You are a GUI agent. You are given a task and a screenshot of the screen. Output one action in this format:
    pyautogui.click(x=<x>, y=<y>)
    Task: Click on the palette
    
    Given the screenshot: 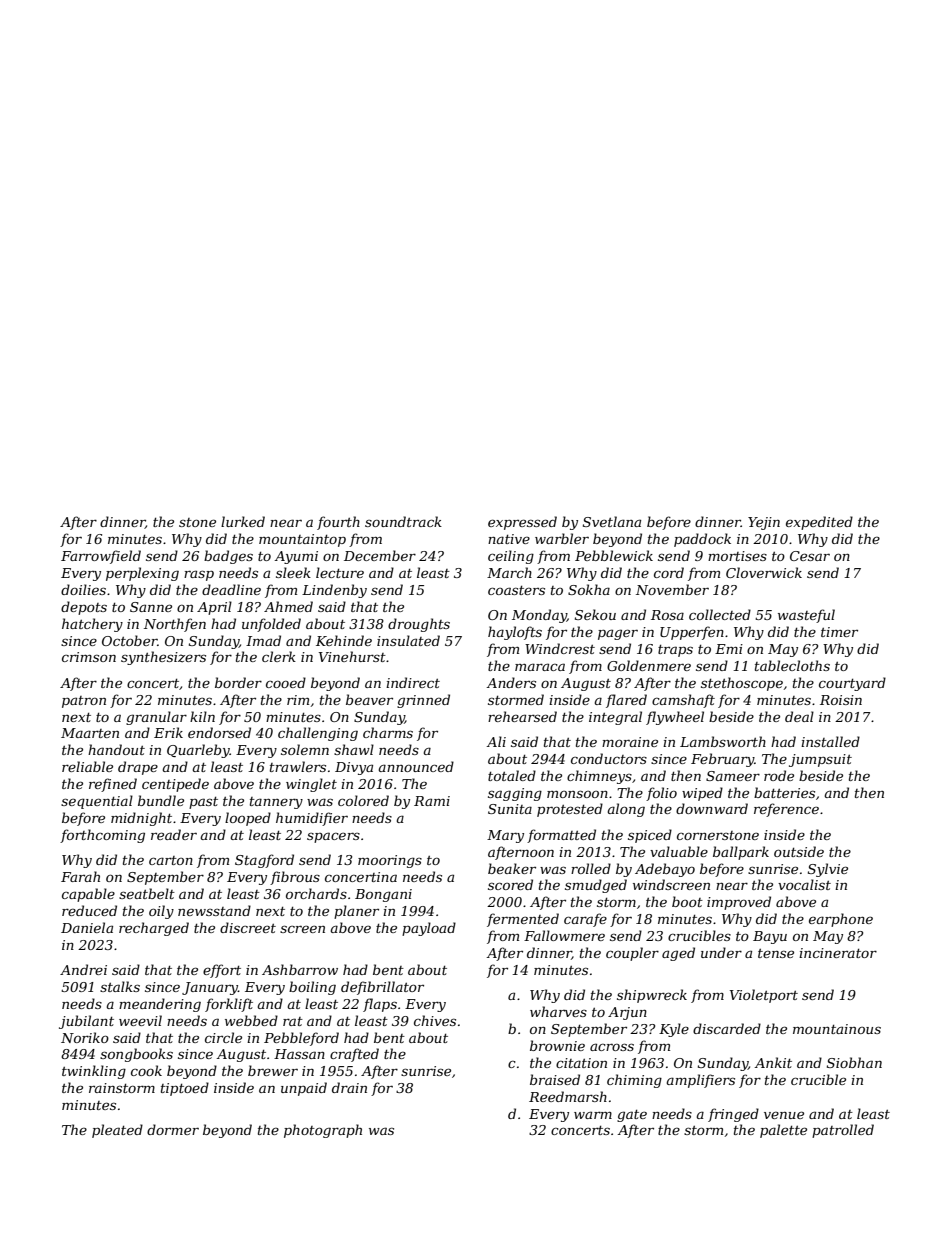 What is the action you would take?
    pyautogui.click(x=783, y=1131)
